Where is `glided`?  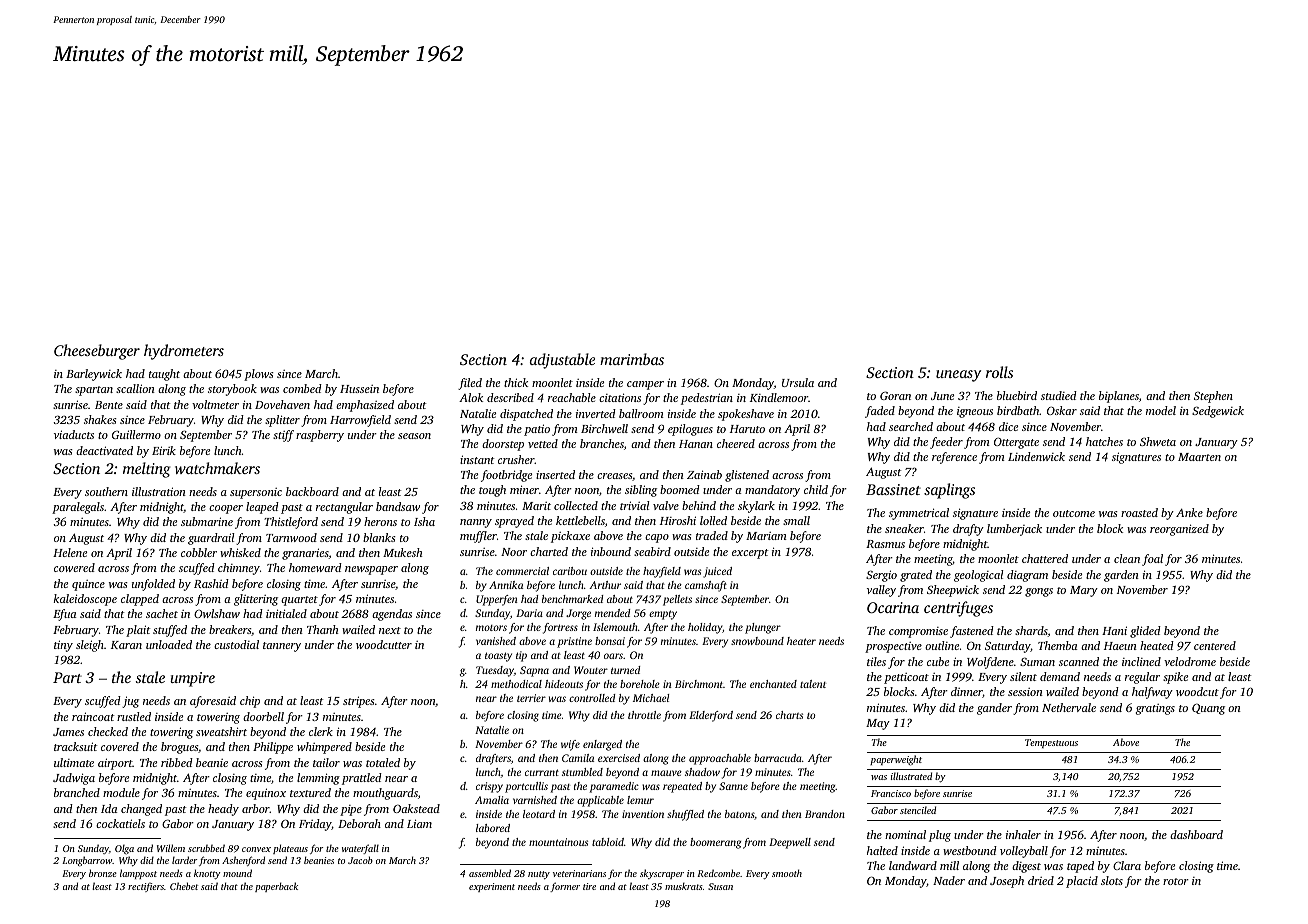 glided is located at coordinates (1145, 632).
